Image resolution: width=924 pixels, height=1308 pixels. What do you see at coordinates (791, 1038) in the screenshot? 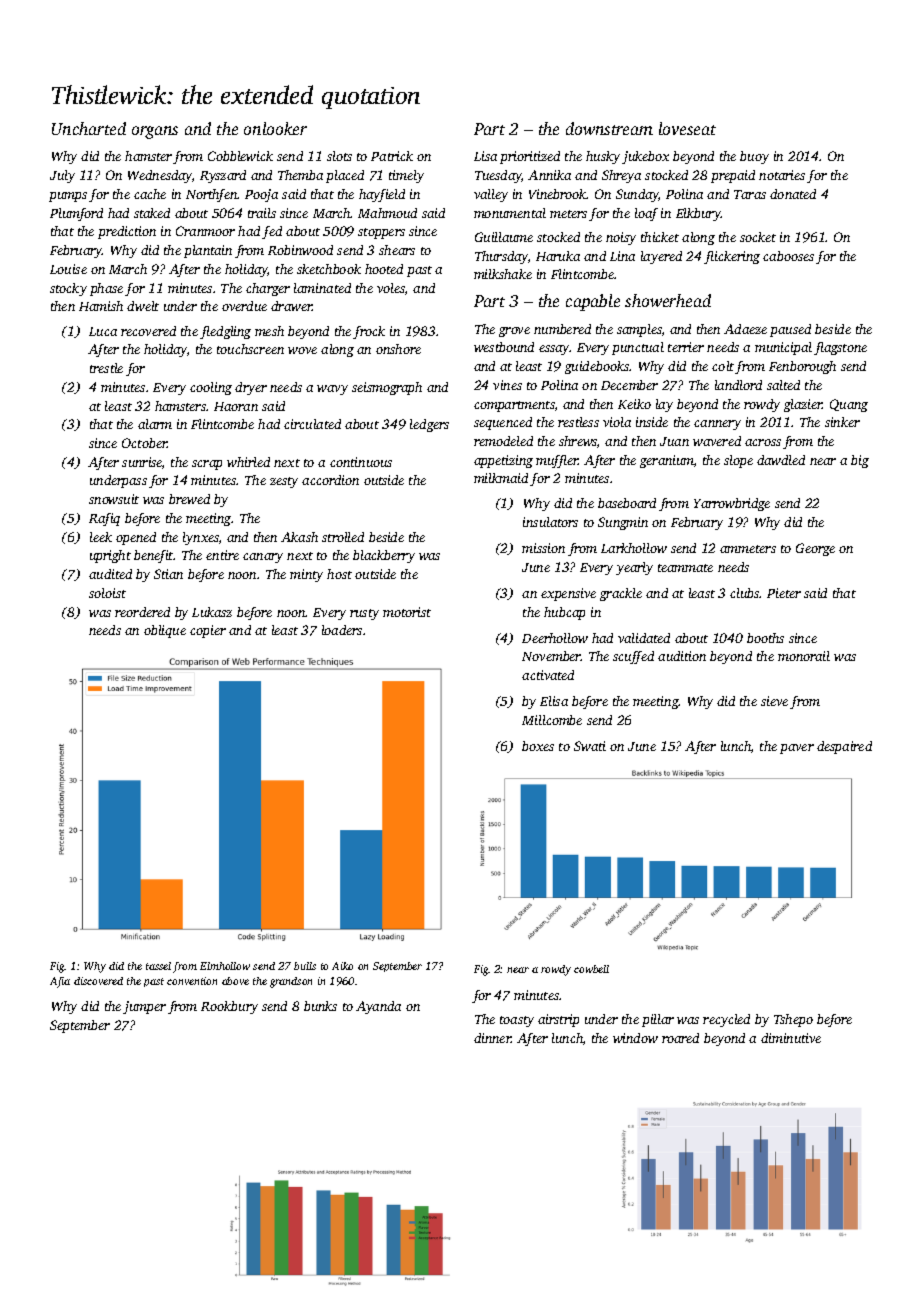
I see `diminutive` at bounding box center [791, 1038].
